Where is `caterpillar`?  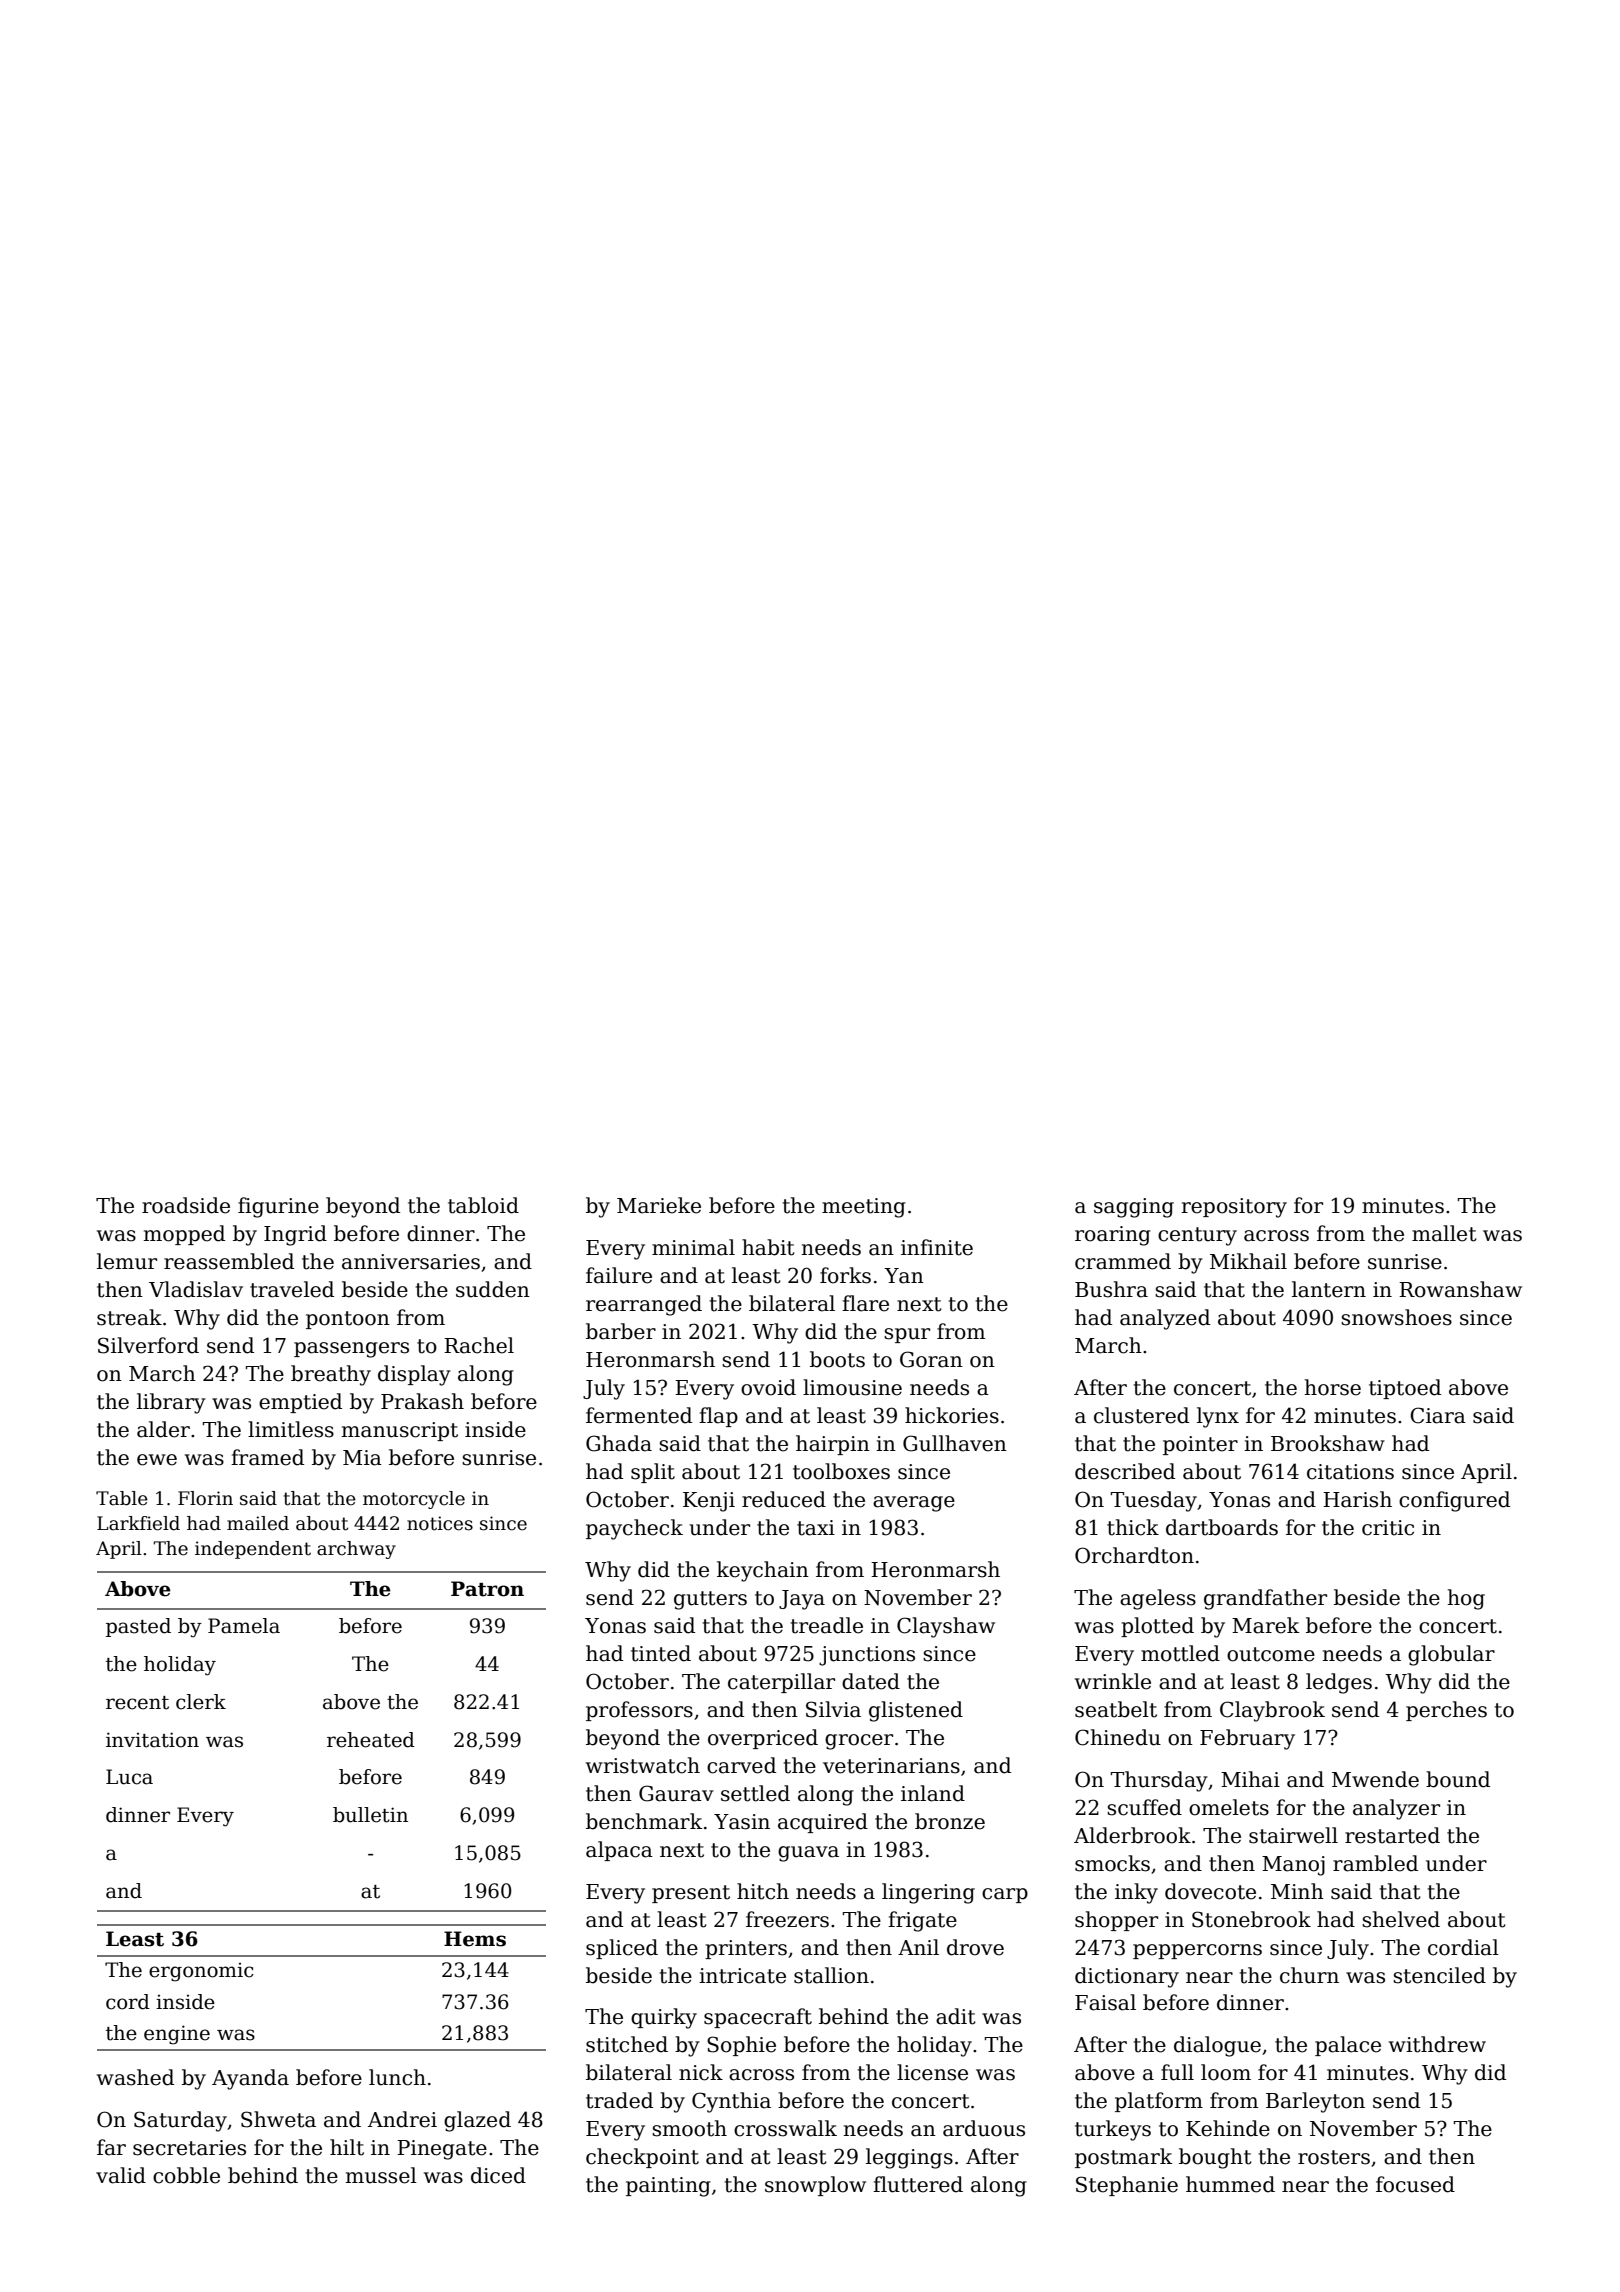 caterpillar is located at coordinates (781, 1683).
